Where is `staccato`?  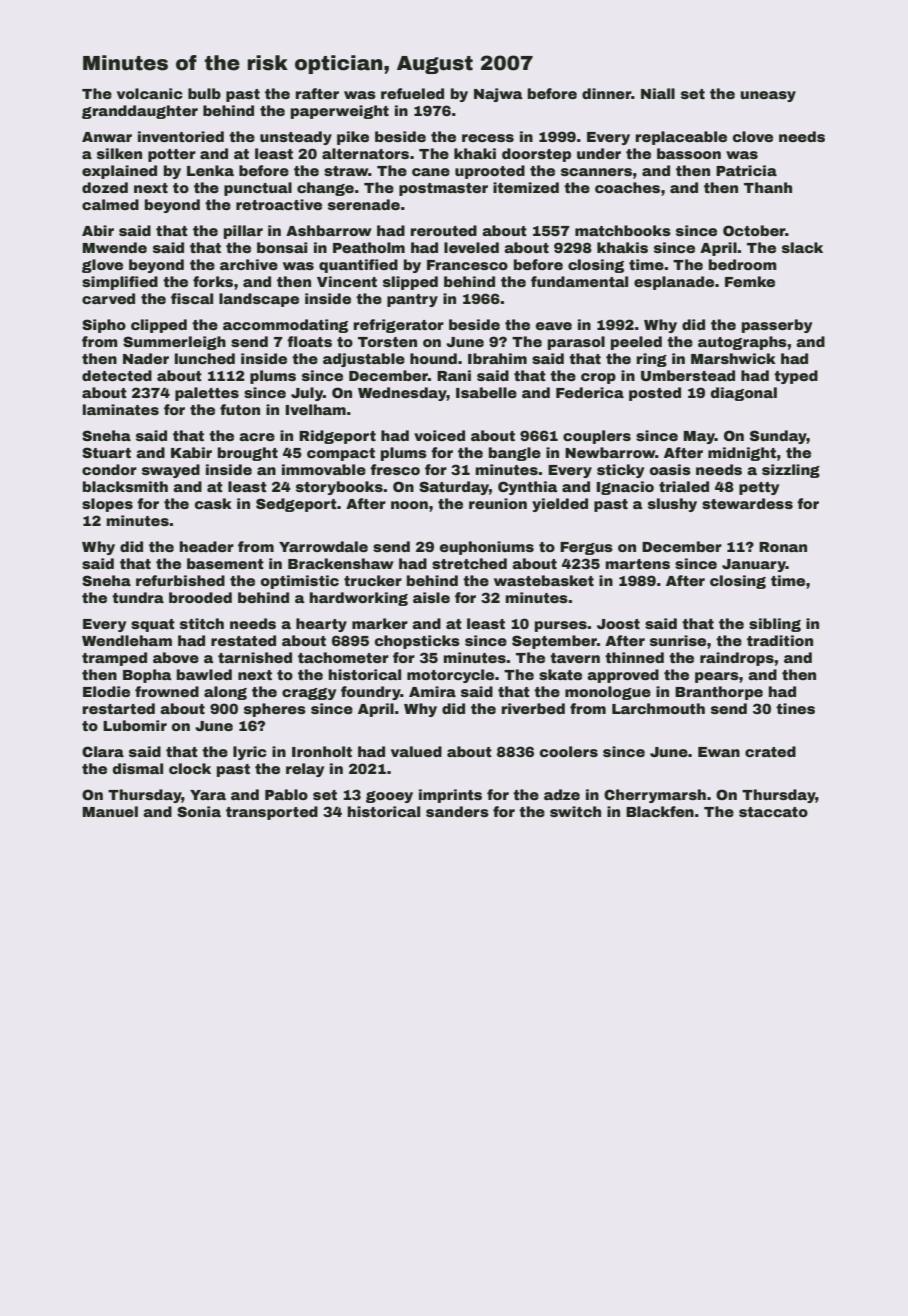 staccato is located at coordinates (773, 812).
